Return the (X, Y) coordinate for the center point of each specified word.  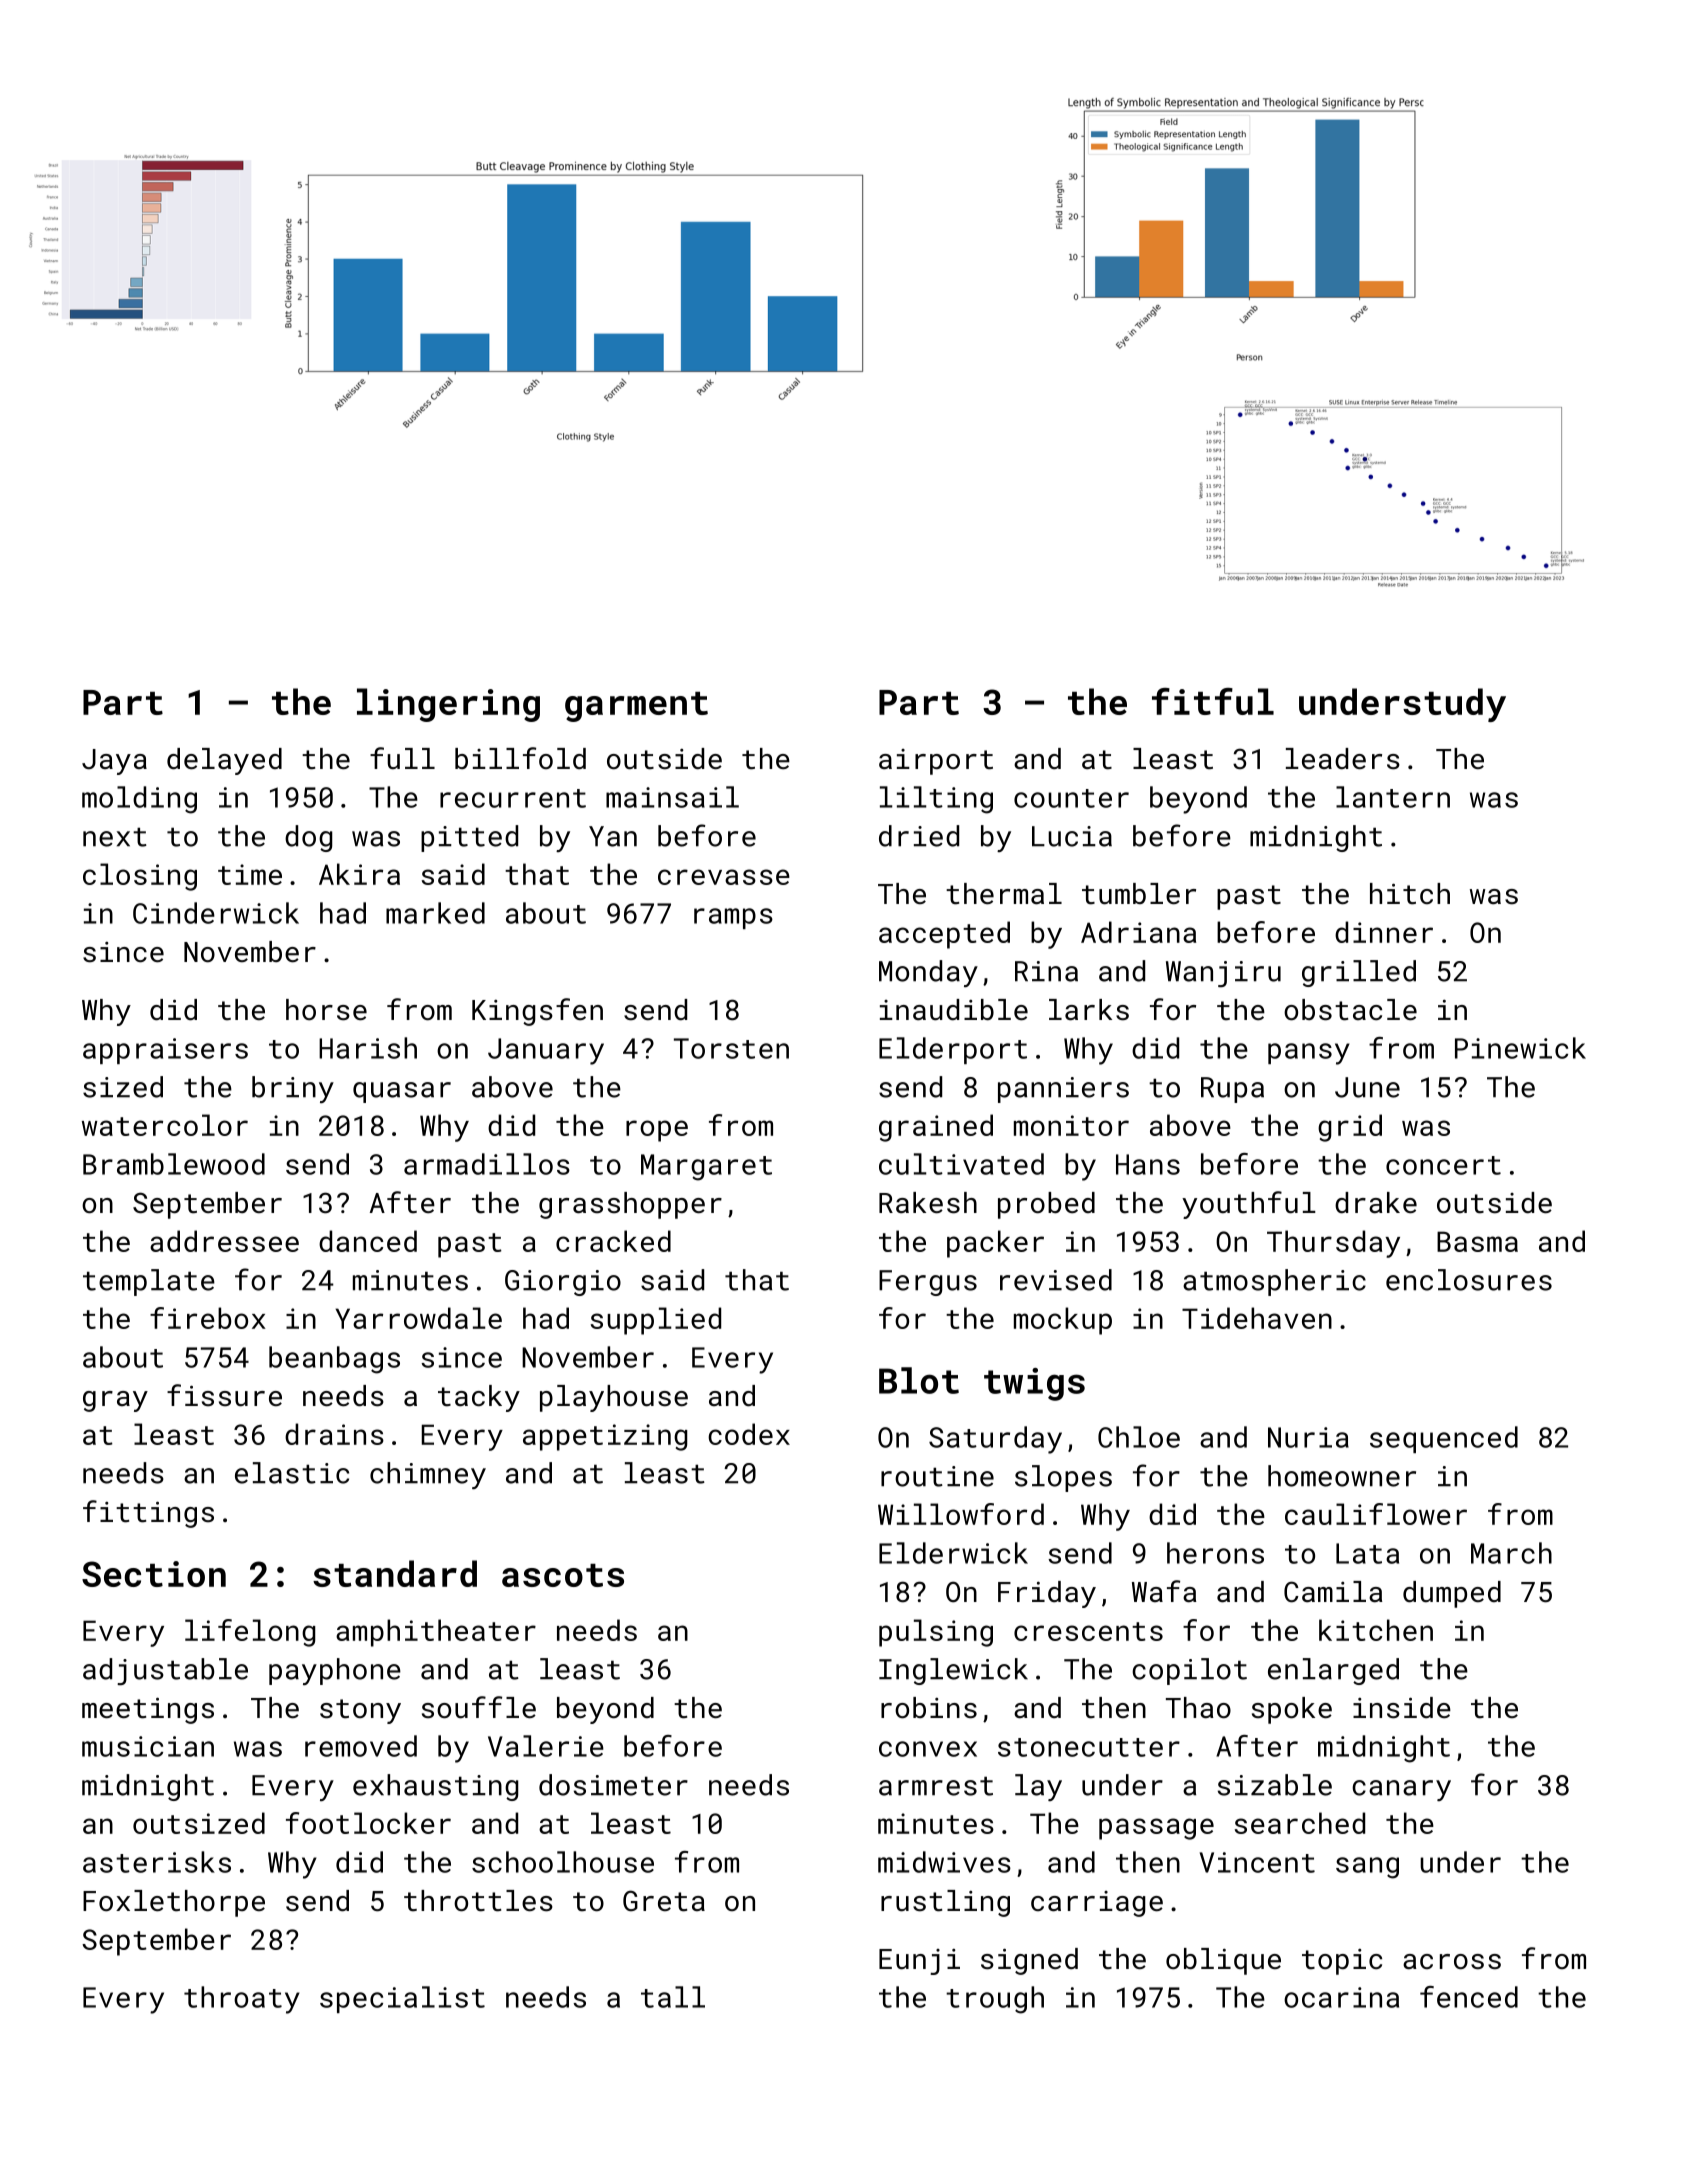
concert (1443, 1165)
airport (936, 762)
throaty (242, 2000)
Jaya (114, 762)
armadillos (487, 1164)
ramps (733, 918)
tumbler (1139, 894)
